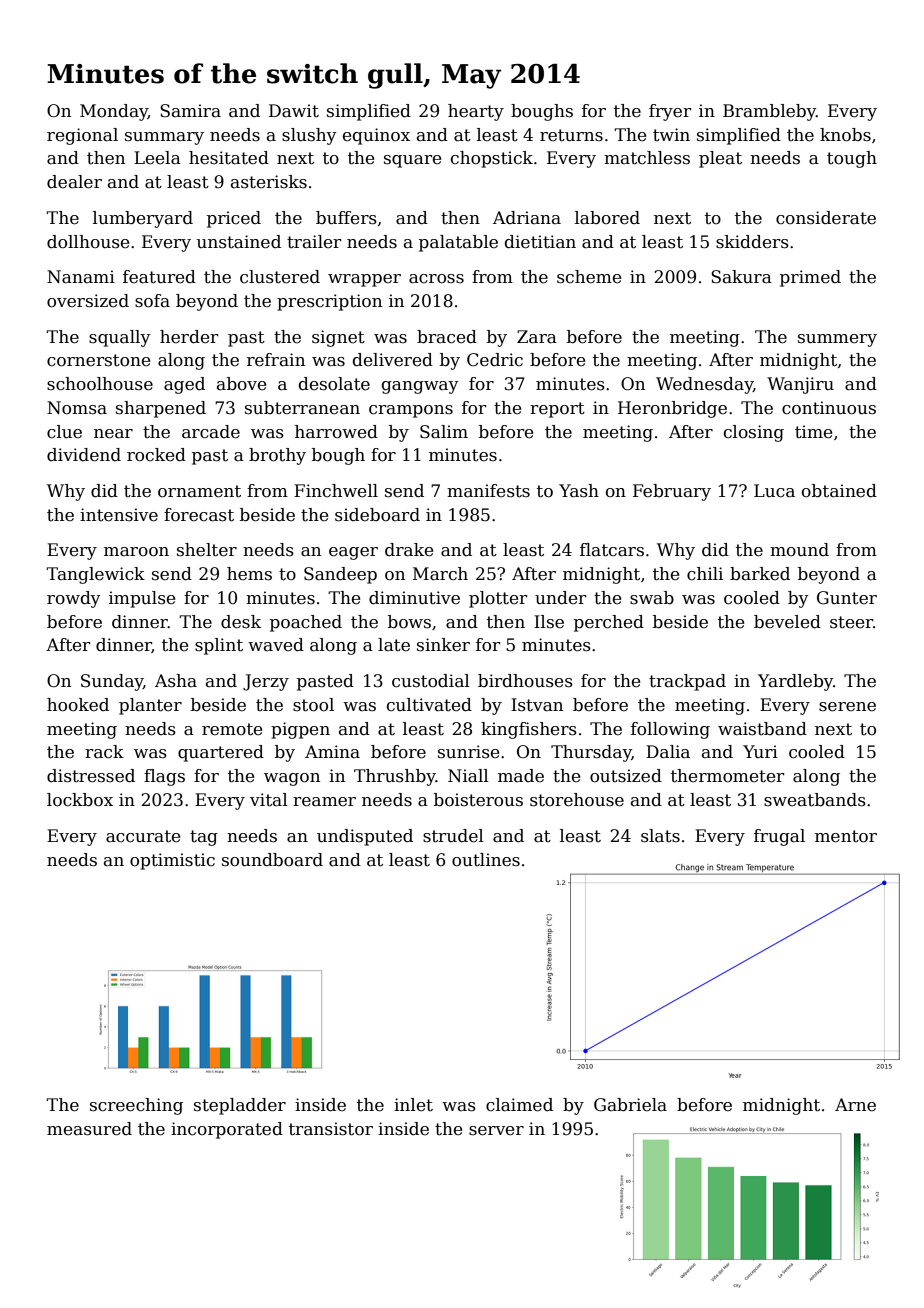 The width and height of the screenshot is (924, 1308). Describe the element at coordinates (159, 277) in the screenshot. I see `featured` at that location.
